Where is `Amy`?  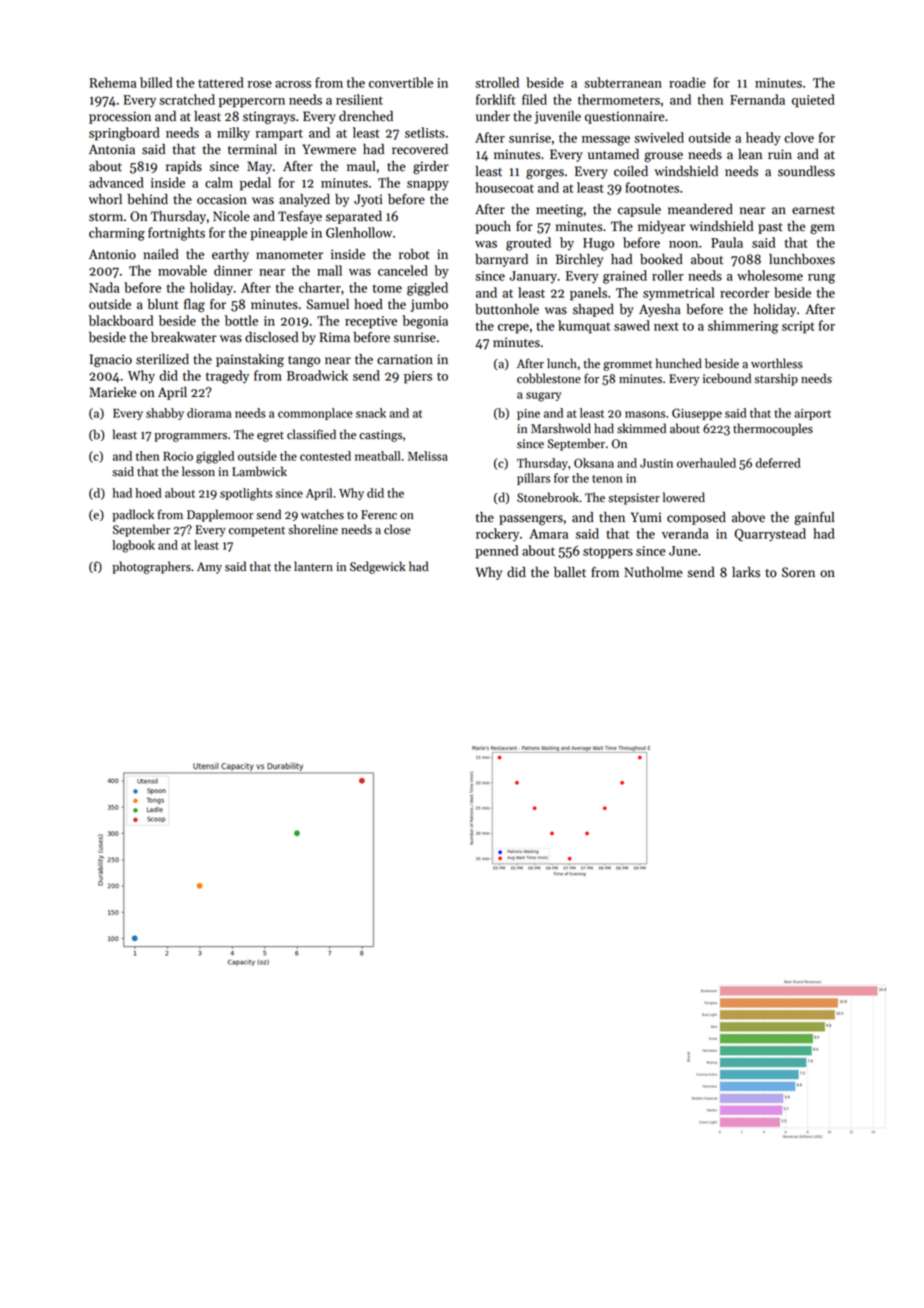 Amy is located at coordinates (209, 568).
